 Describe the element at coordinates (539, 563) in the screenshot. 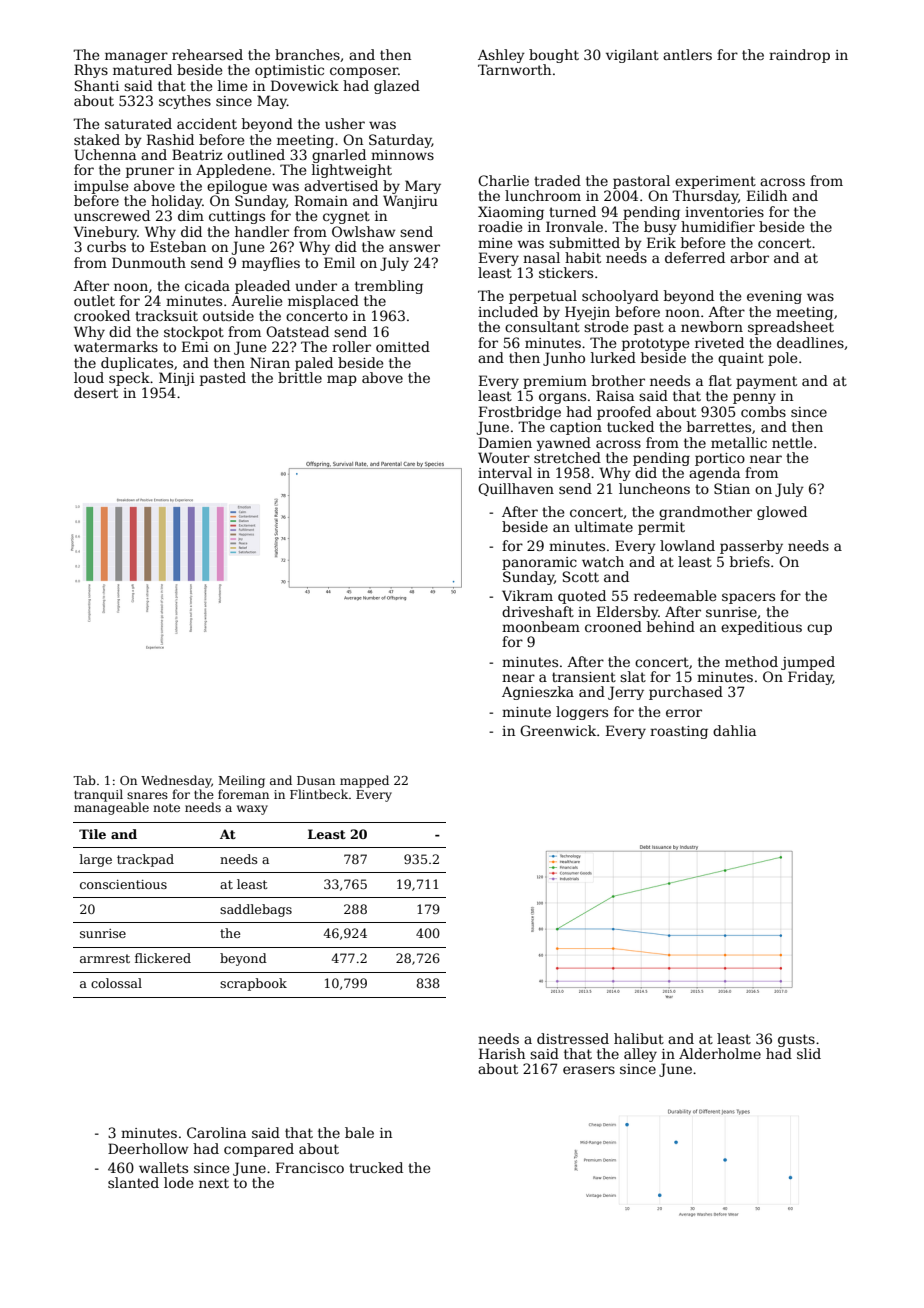

I see `panoramic` at that location.
